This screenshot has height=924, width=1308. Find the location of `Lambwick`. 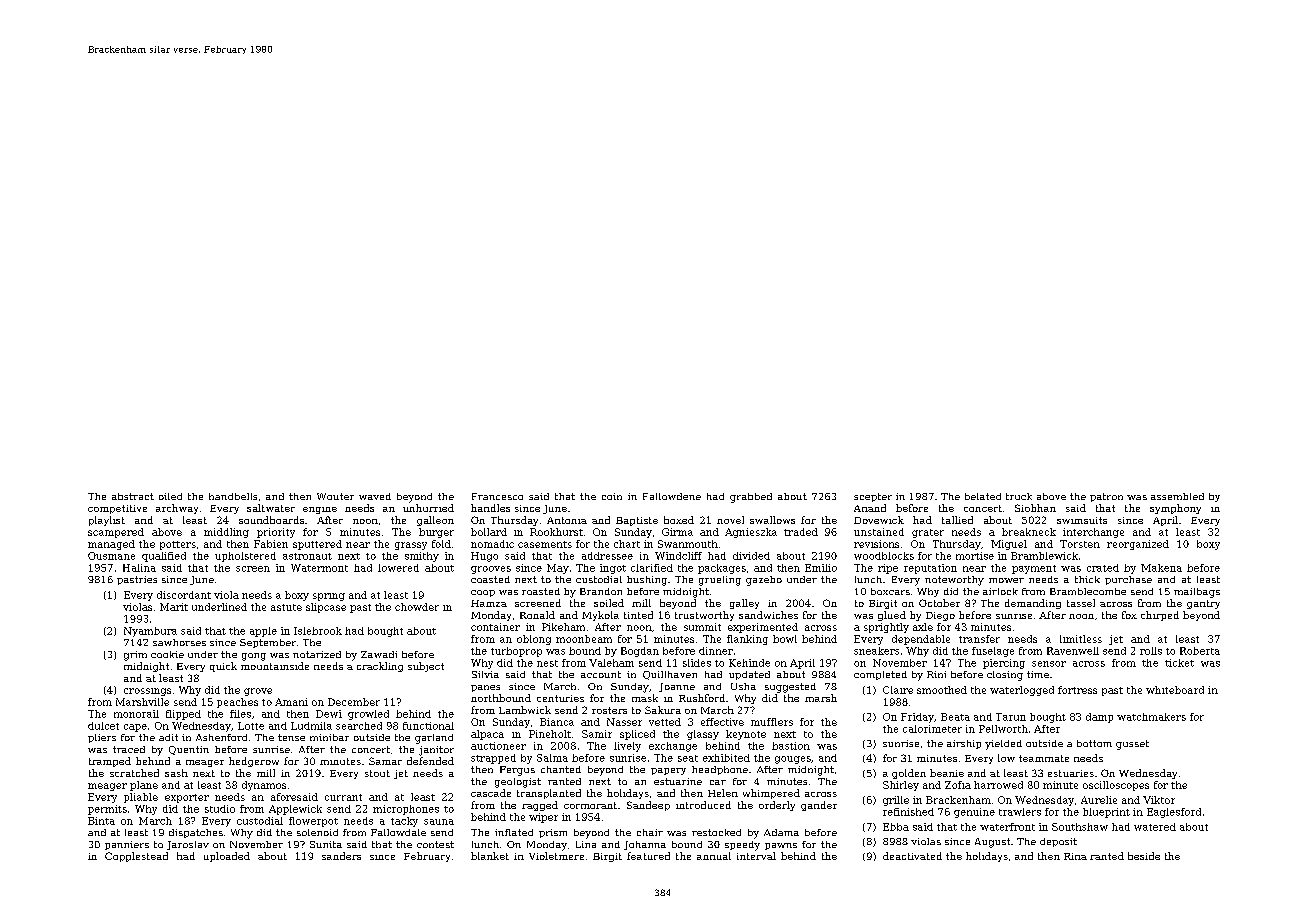

Lambwick is located at coordinates (525, 710).
